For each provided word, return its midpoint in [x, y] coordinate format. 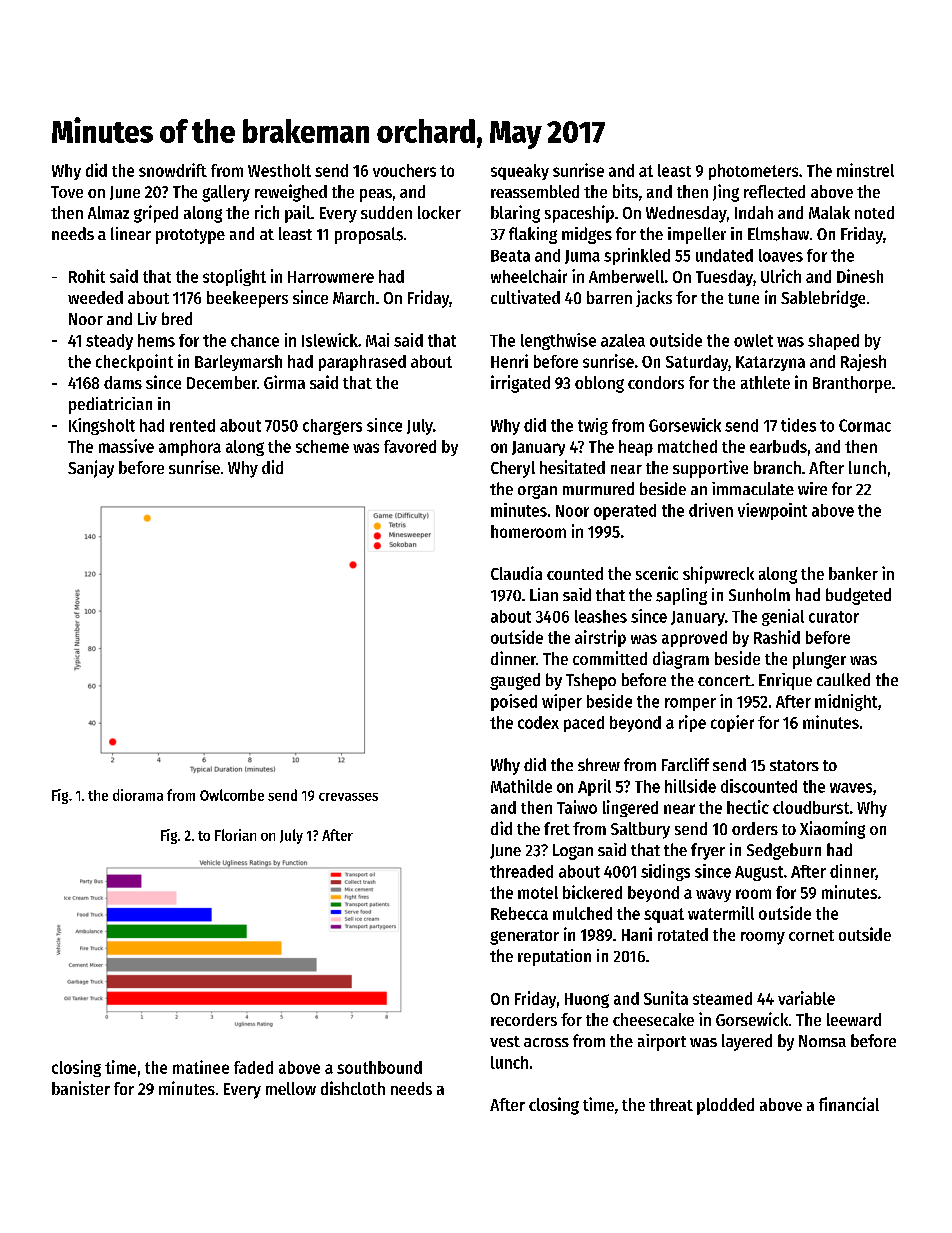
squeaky [520, 172]
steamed [722, 998]
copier [732, 723]
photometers [753, 172]
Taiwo [577, 807]
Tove [67, 192]
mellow [291, 1088]
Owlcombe [232, 795]
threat [671, 1104]
